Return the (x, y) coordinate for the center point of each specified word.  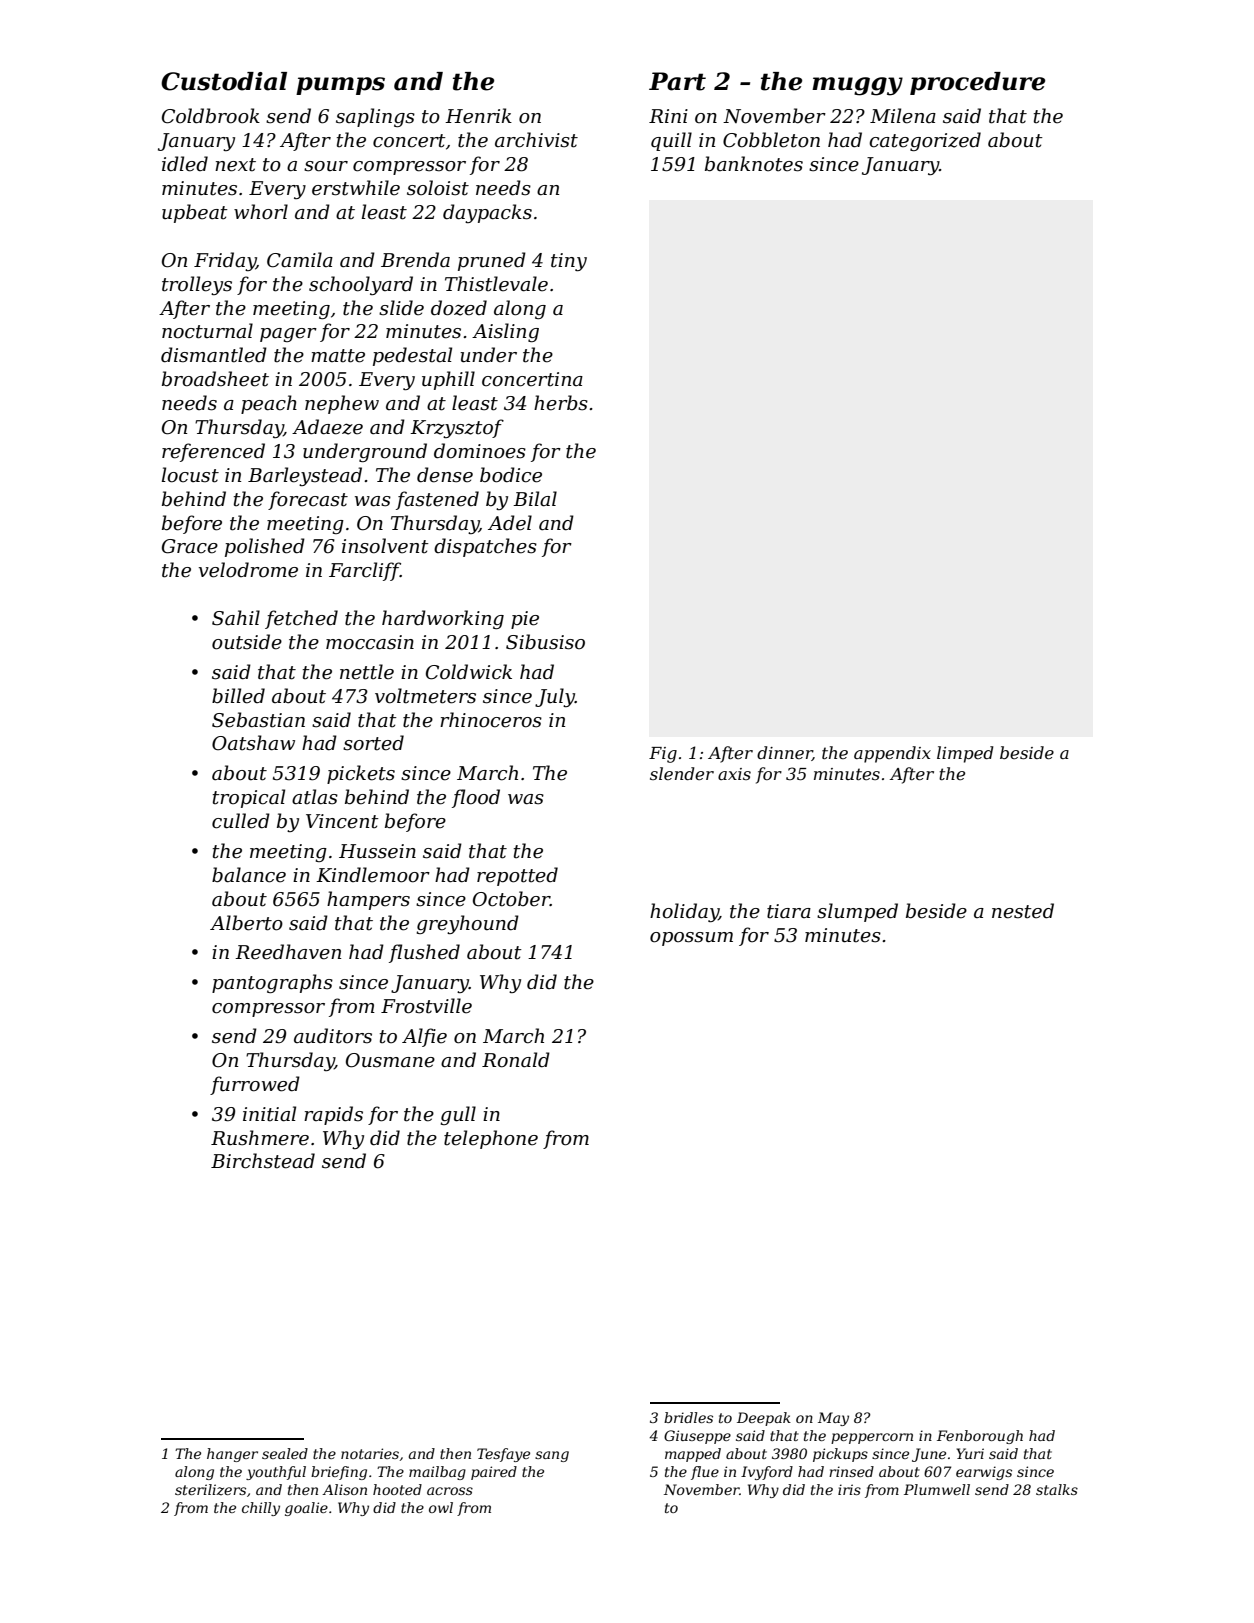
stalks (1057, 1489)
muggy (857, 86)
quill (671, 141)
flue (705, 1473)
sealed (285, 1453)
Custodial (224, 81)
